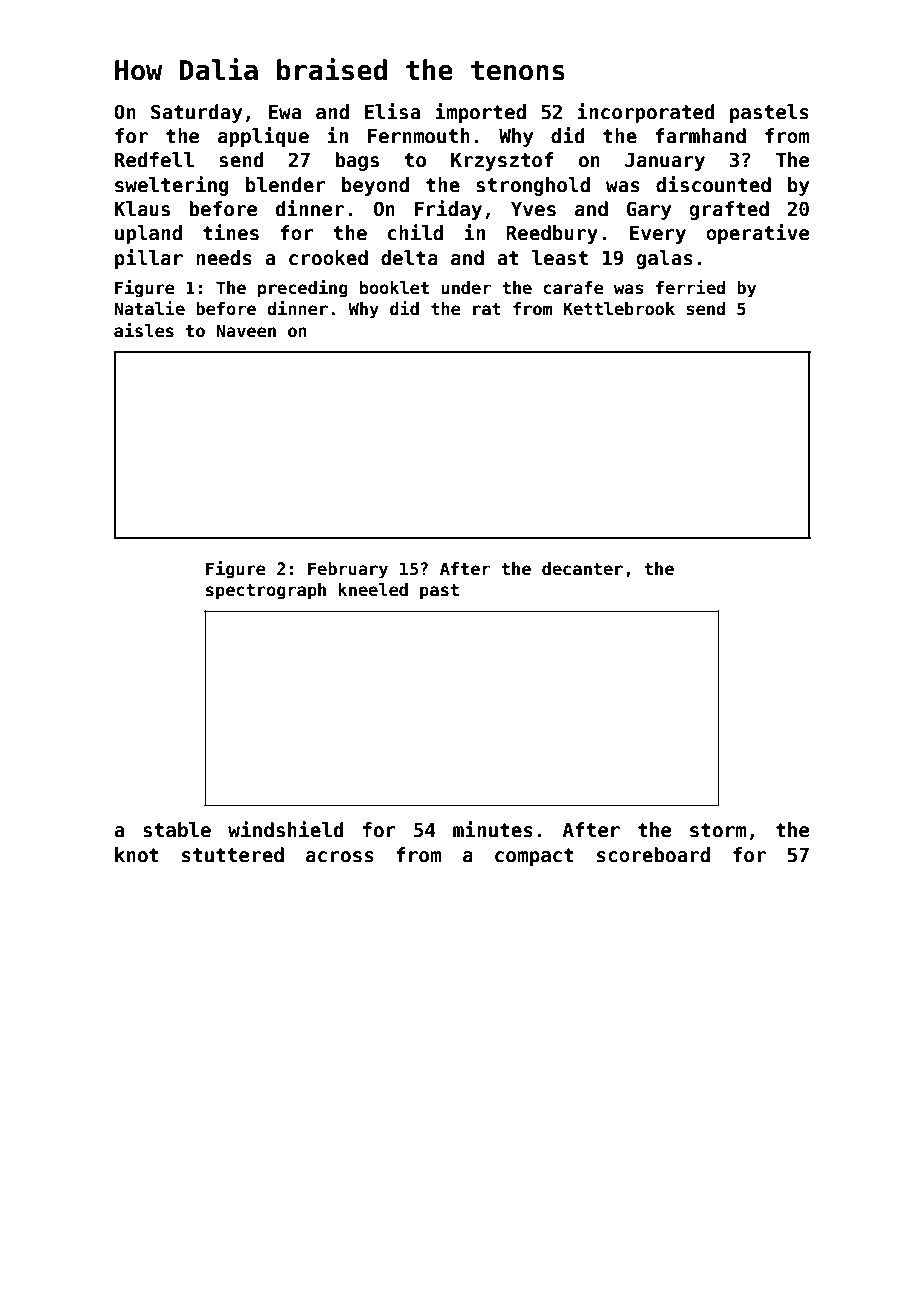  I want to click on Fernmouth, so click(419, 136).
